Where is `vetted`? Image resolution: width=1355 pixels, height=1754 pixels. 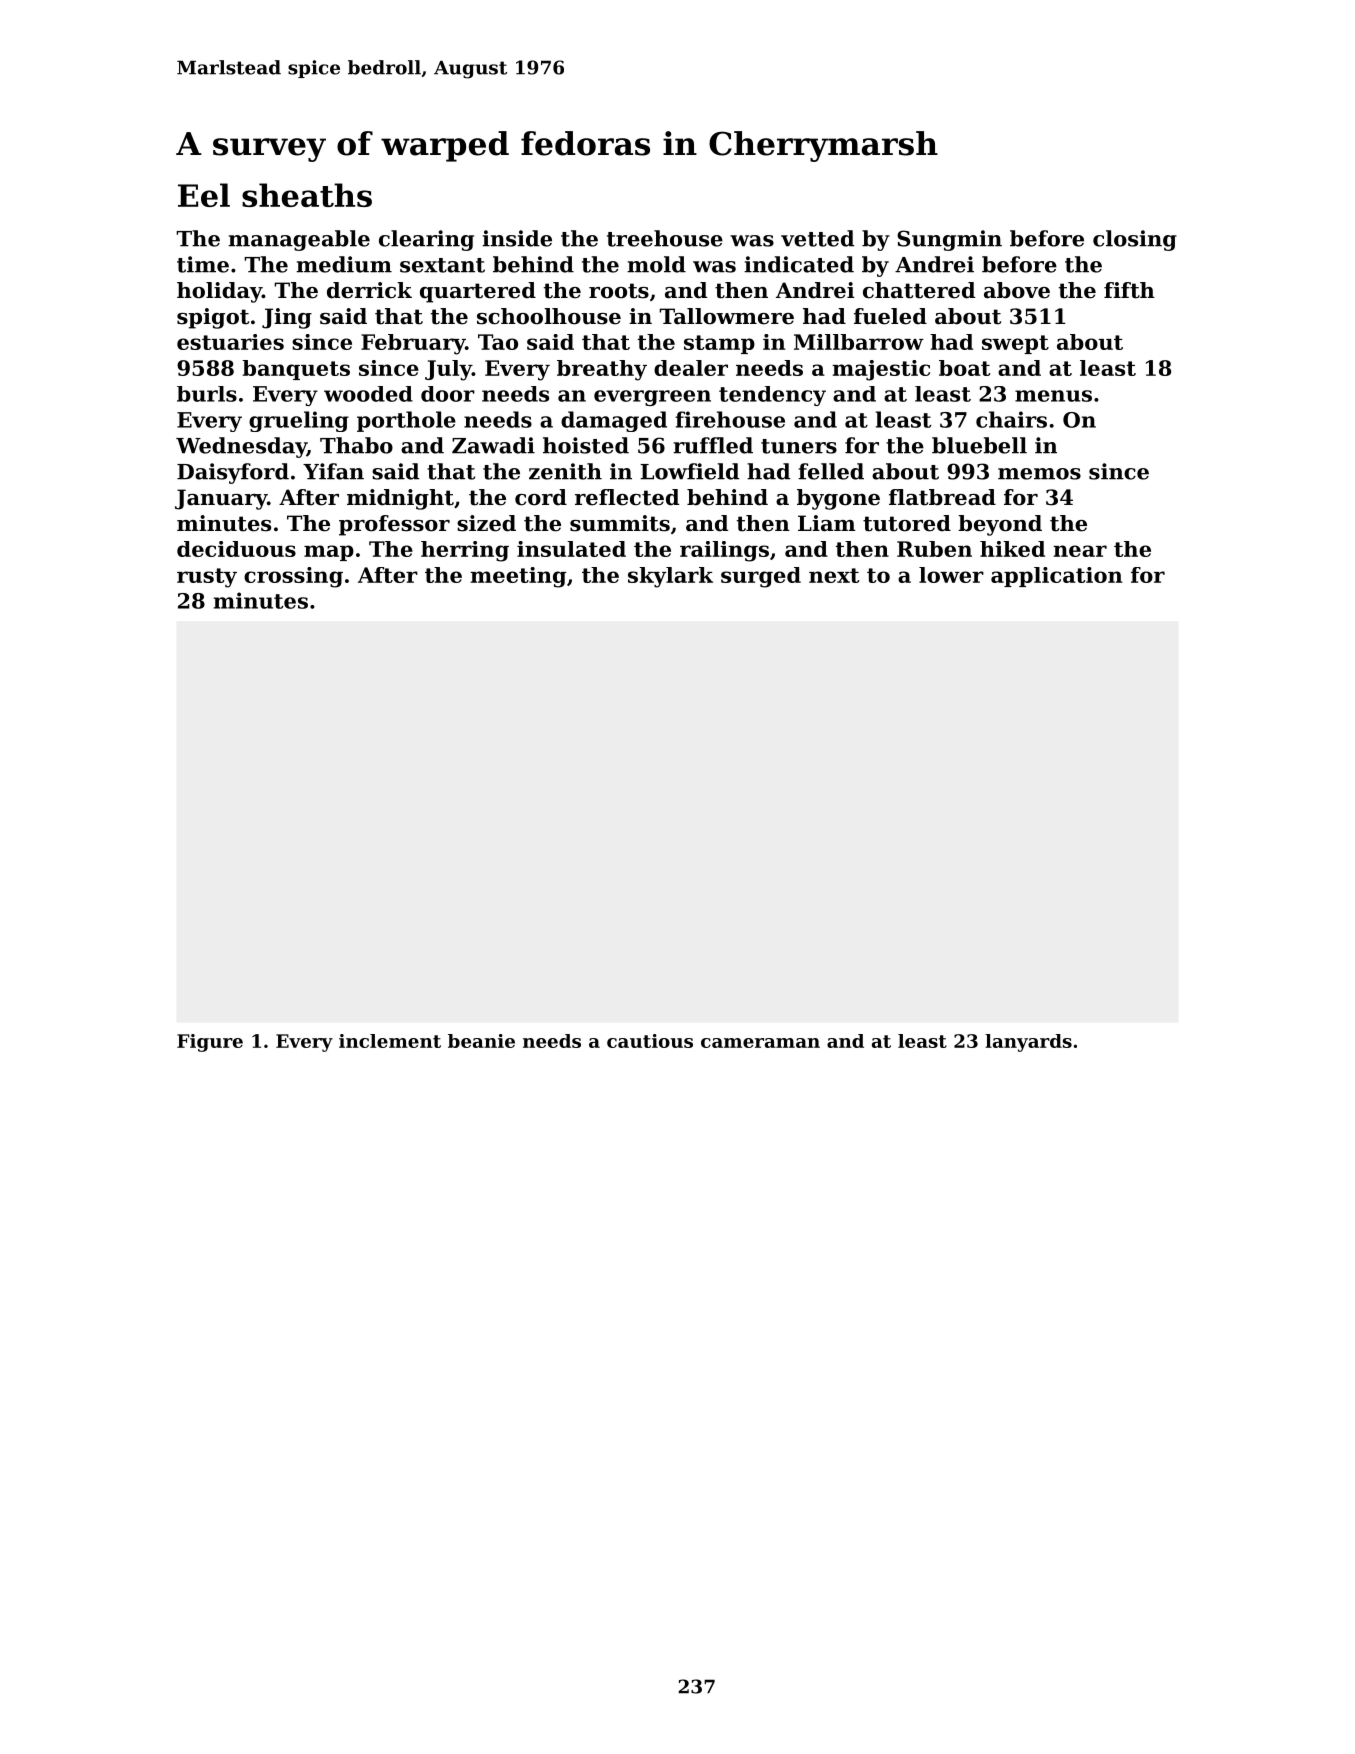
vetted is located at coordinates (817, 238).
